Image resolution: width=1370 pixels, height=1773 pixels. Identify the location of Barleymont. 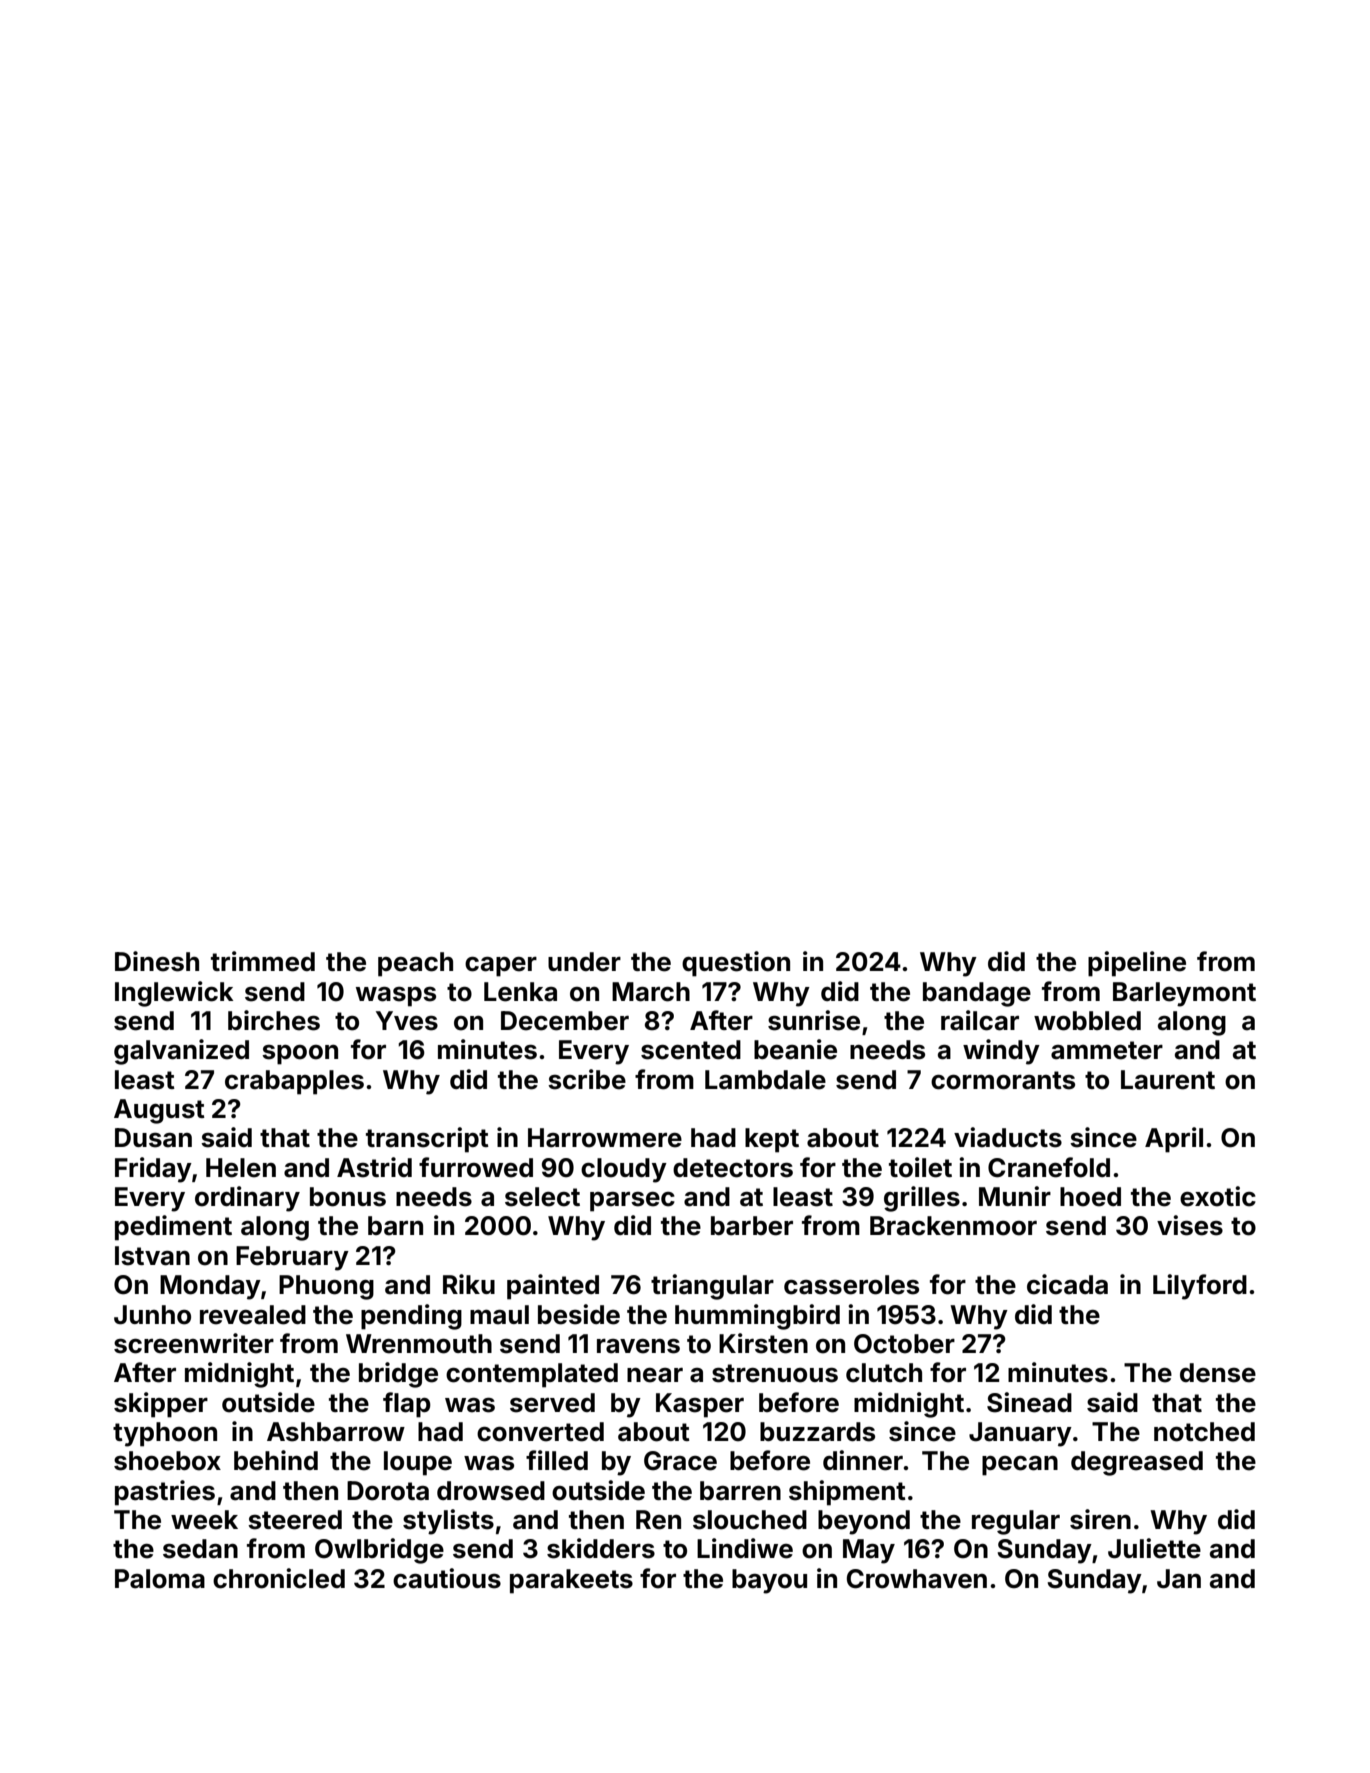
(1184, 994).
